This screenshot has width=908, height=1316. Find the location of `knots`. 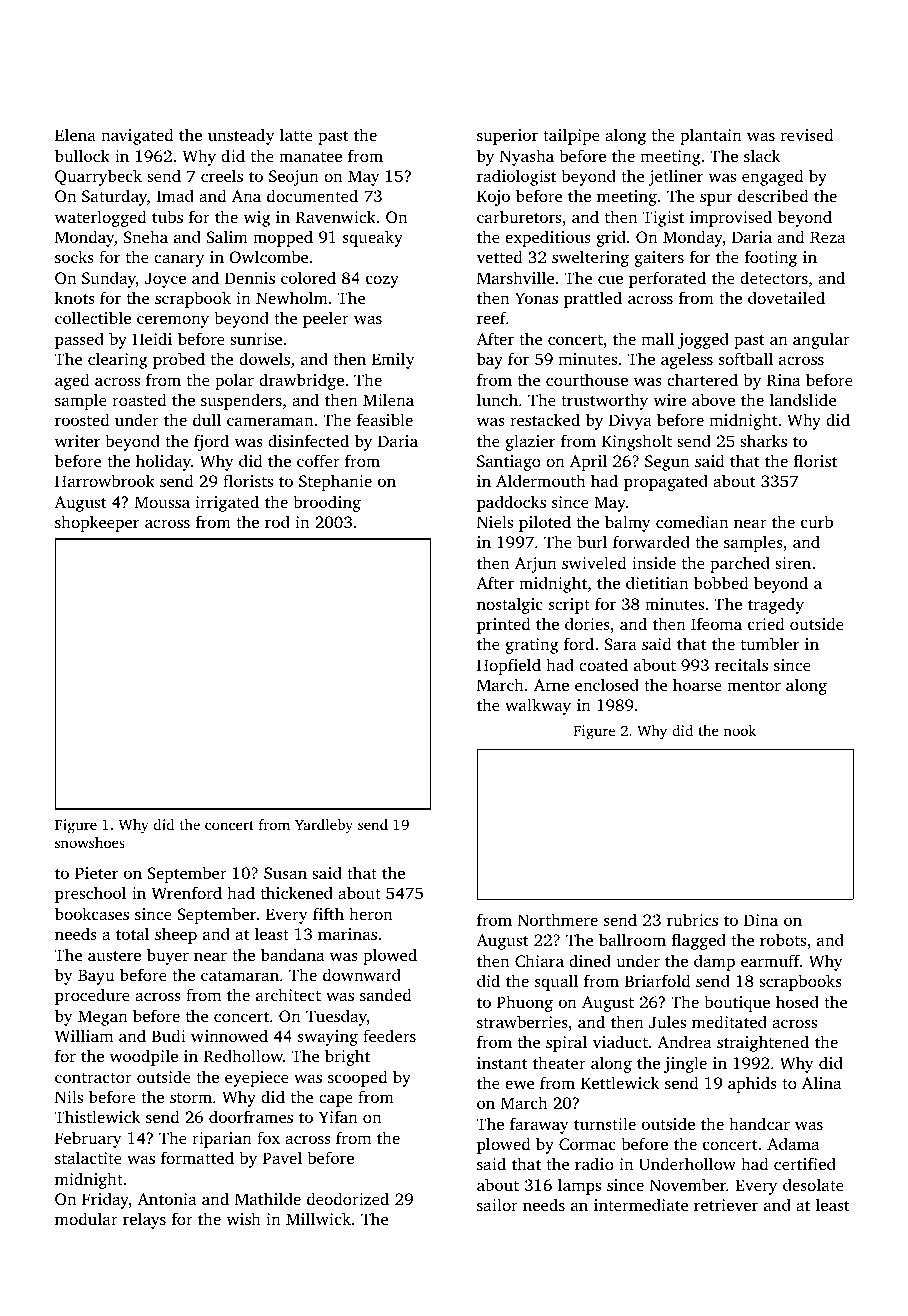

knots is located at coordinates (75, 297).
